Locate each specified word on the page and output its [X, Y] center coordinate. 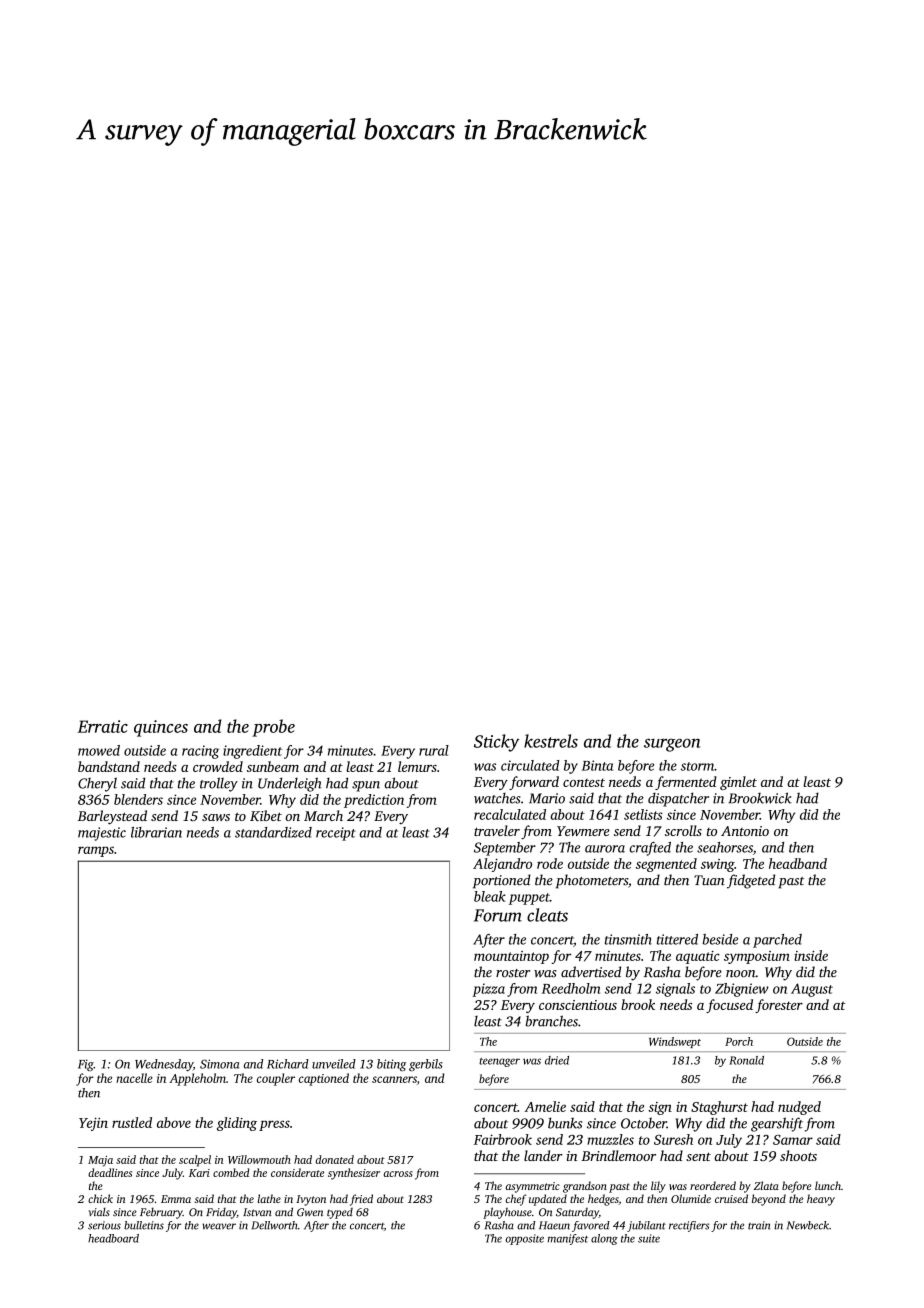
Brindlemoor [618, 1155]
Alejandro [502, 865]
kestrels [551, 741]
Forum [498, 915]
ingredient [252, 752]
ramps [96, 851]
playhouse [507, 1213]
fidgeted [751, 881]
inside [811, 955]
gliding [237, 1124]
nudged [799, 1108]
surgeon [672, 745]
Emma [176, 1199]
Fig [86, 1065]
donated [335, 1159]
